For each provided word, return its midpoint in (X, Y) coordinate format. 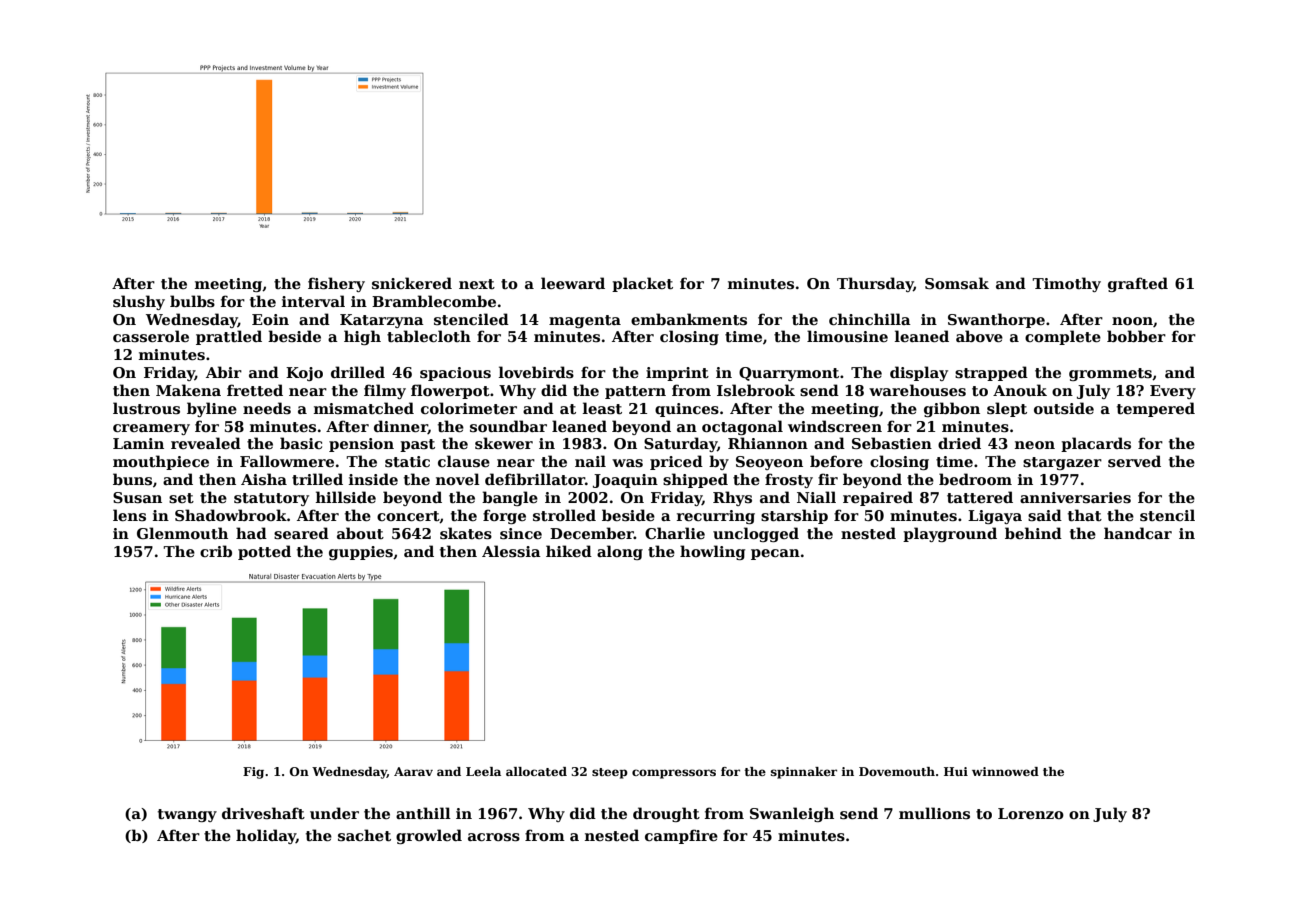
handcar (1138, 533)
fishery (336, 284)
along (620, 552)
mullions (934, 813)
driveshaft (263, 813)
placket (642, 284)
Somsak (957, 283)
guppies (361, 553)
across (494, 837)
